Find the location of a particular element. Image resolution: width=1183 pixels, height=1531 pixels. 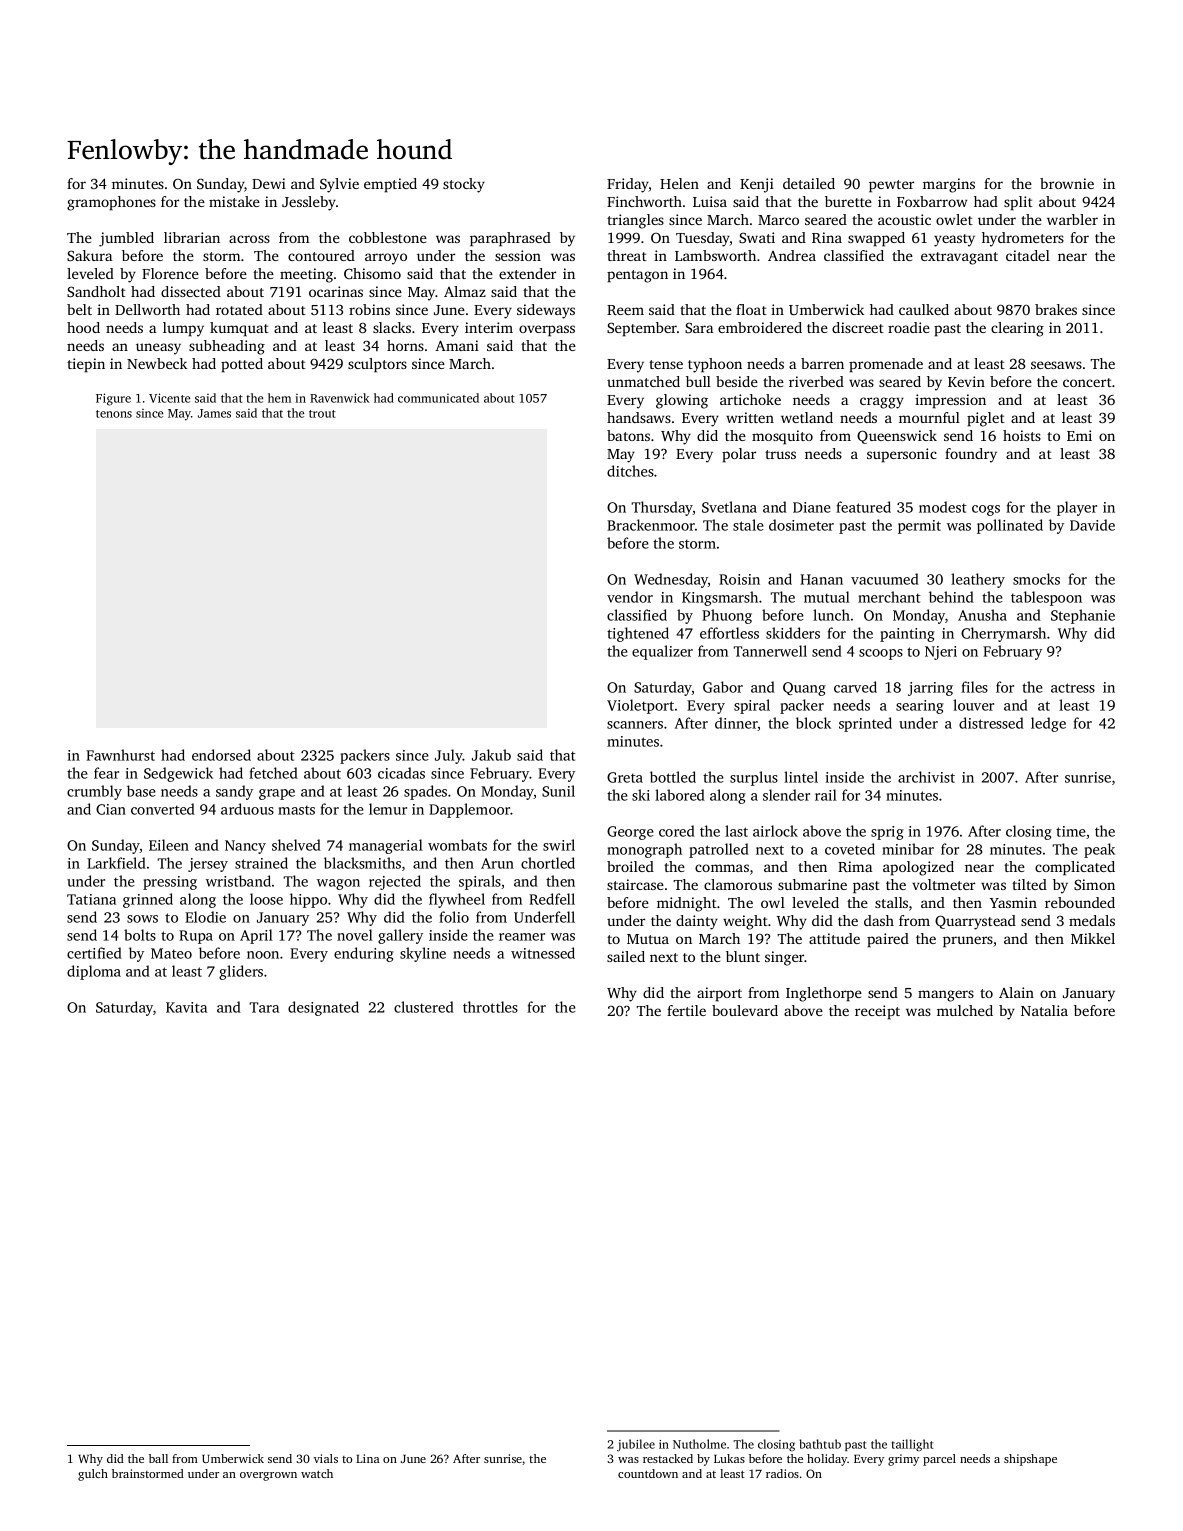

vendor is located at coordinates (630, 597).
